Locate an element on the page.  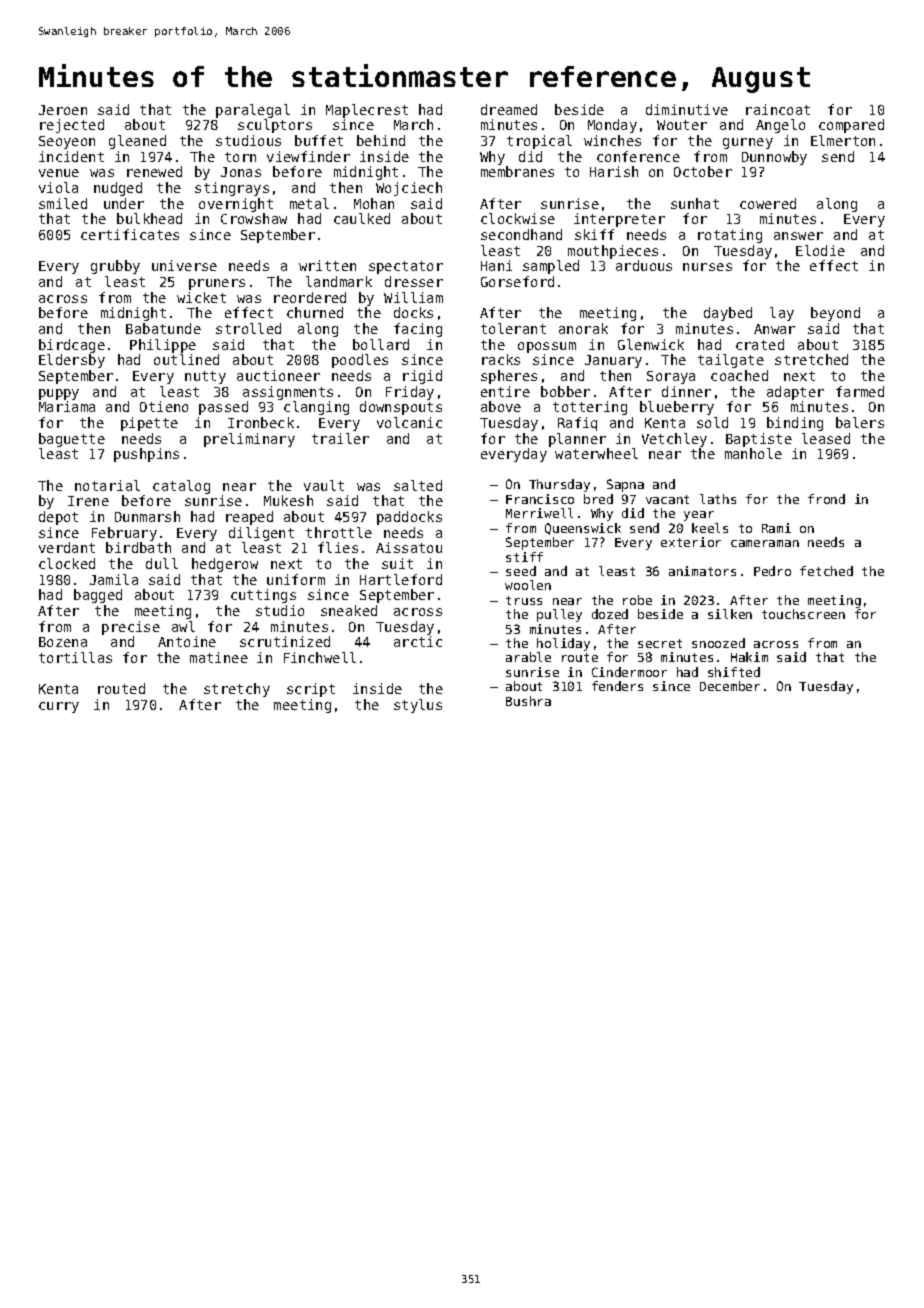
December is located at coordinates (730, 686).
